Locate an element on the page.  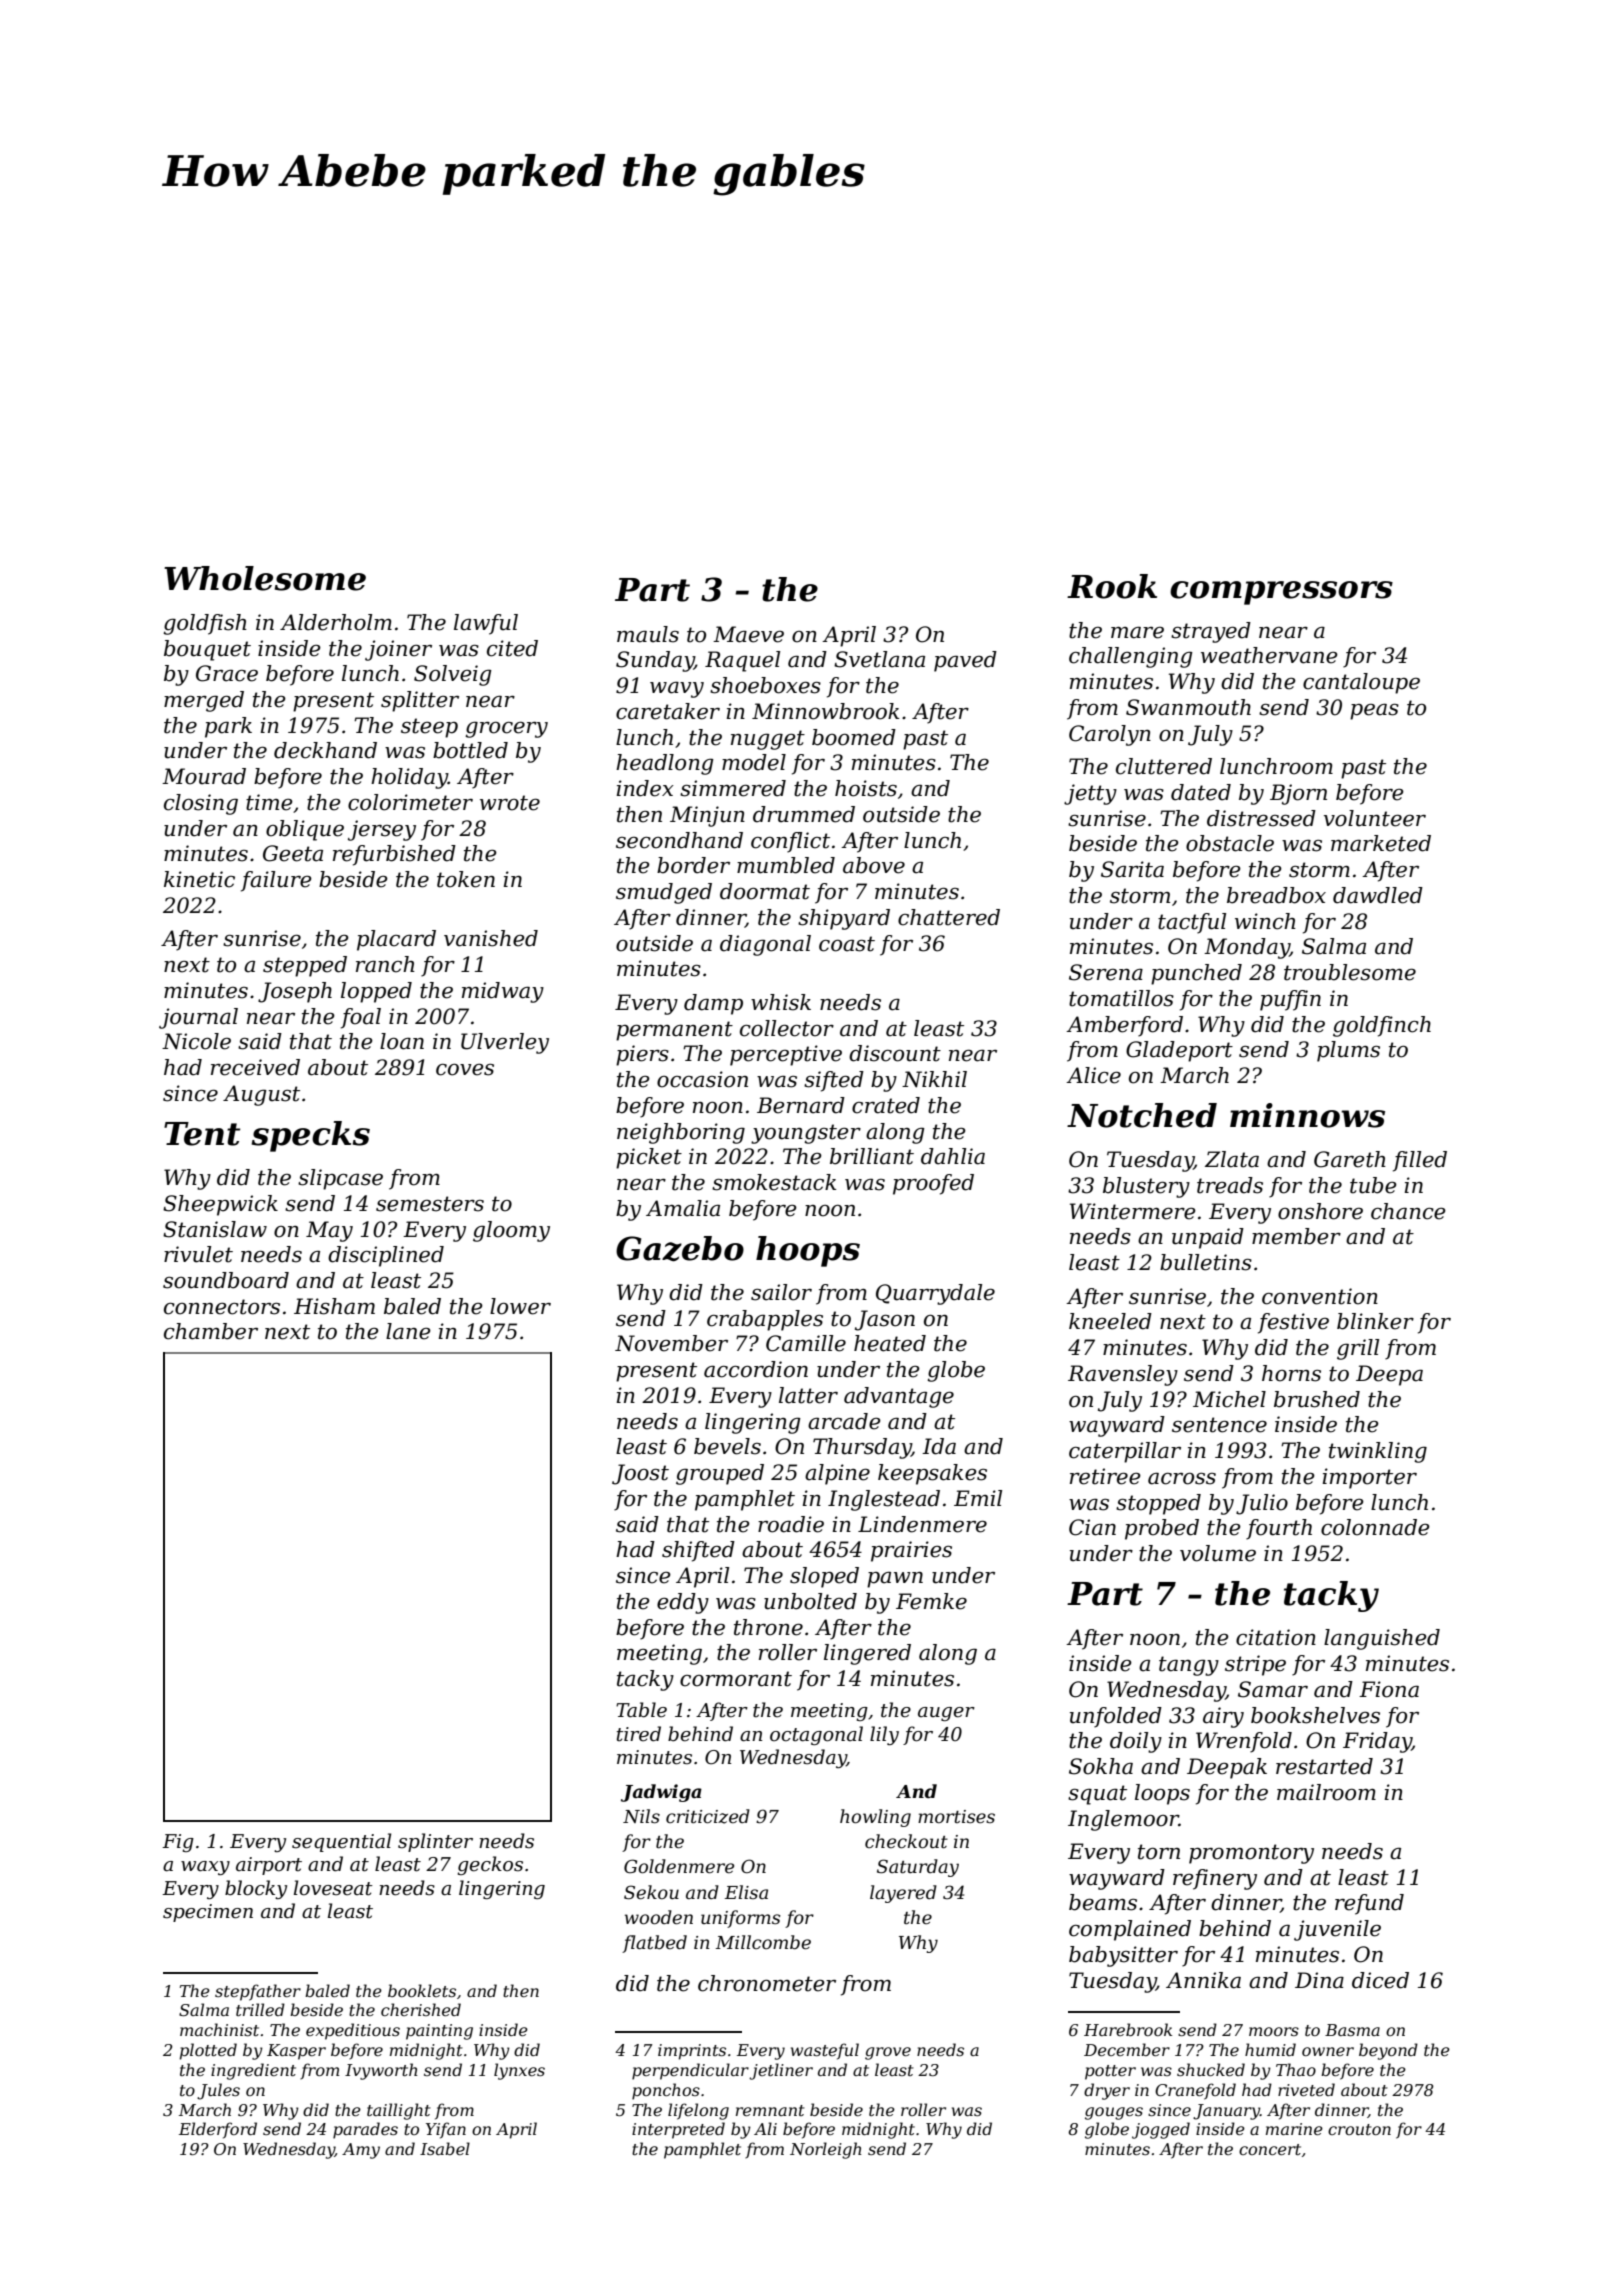
Fig is located at coordinates (178, 1843).
